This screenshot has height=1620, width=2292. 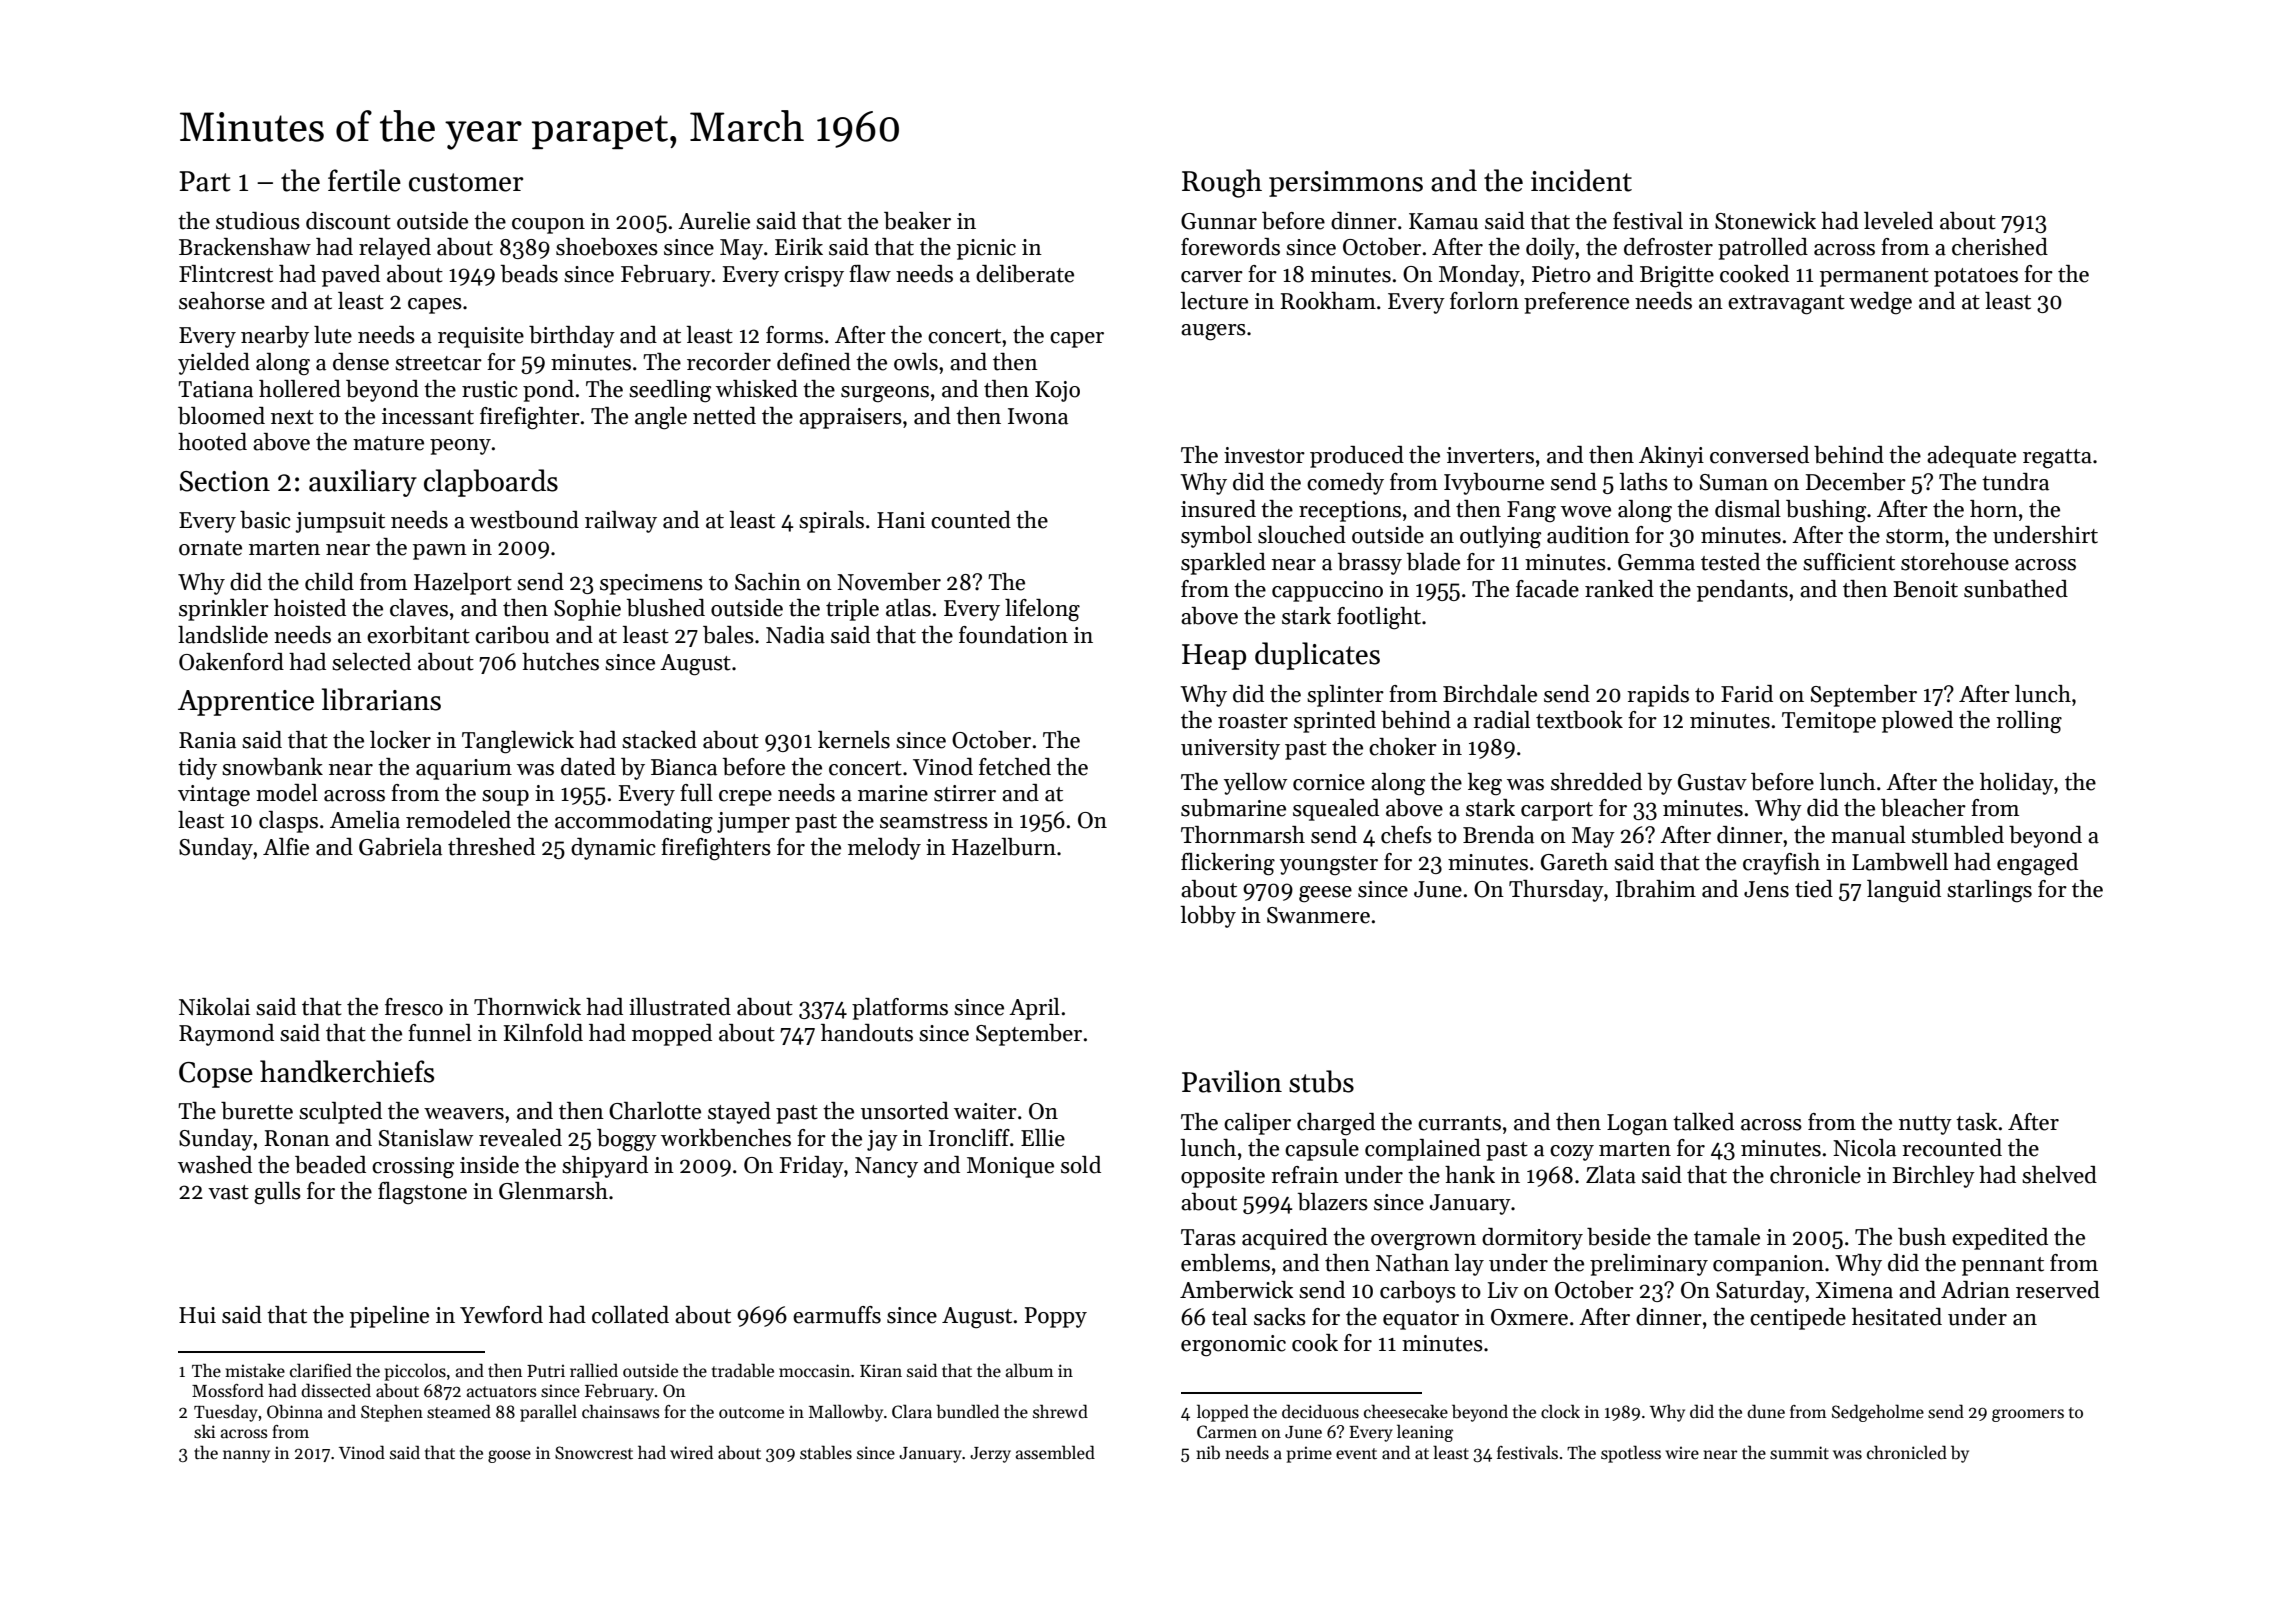 What do you see at coordinates (226, 1413) in the screenshot?
I see `Tuesday` at bounding box center [226, 1413].
